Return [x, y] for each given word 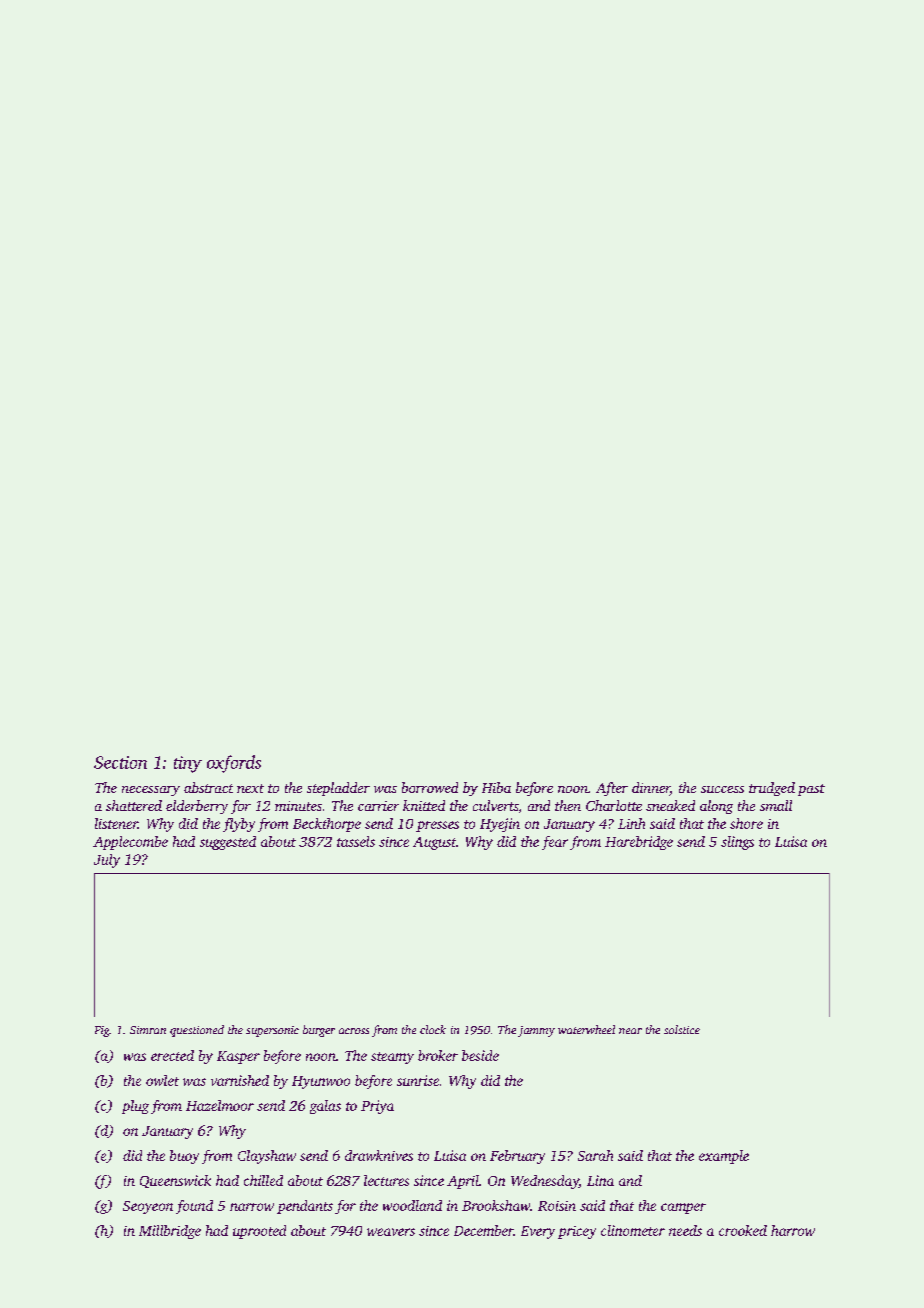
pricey [577, 1232]
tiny [188, 764]
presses [437, 826]
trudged [772, 789]
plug [135, 1107]
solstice [682, 1029]
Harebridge [639, 843]
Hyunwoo [321, 1082]
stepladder [338, 789]
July [107, 861]
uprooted [259, 1232]
